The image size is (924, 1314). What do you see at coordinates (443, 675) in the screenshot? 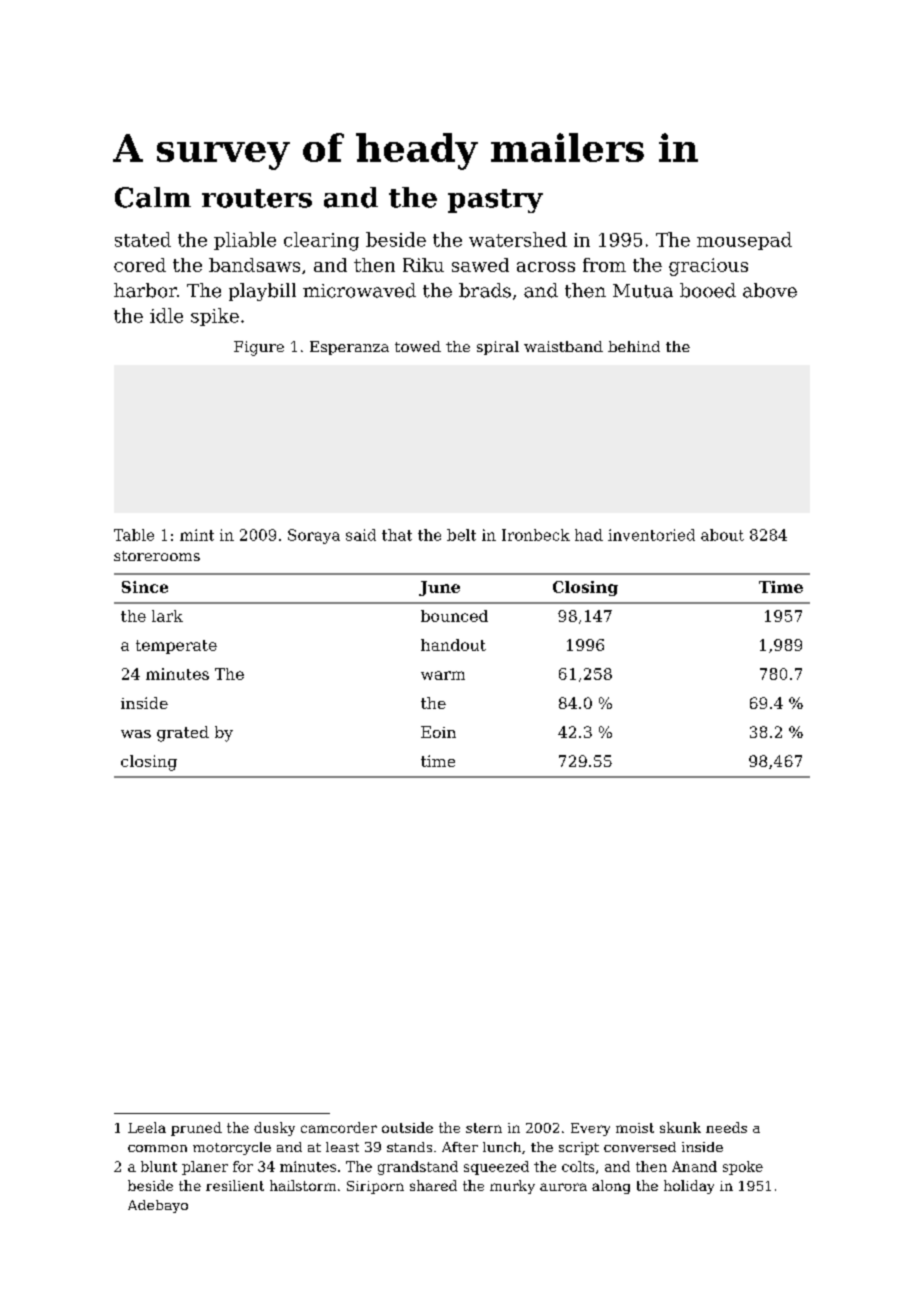
I see `warm` at bounding box center [443, 675].
